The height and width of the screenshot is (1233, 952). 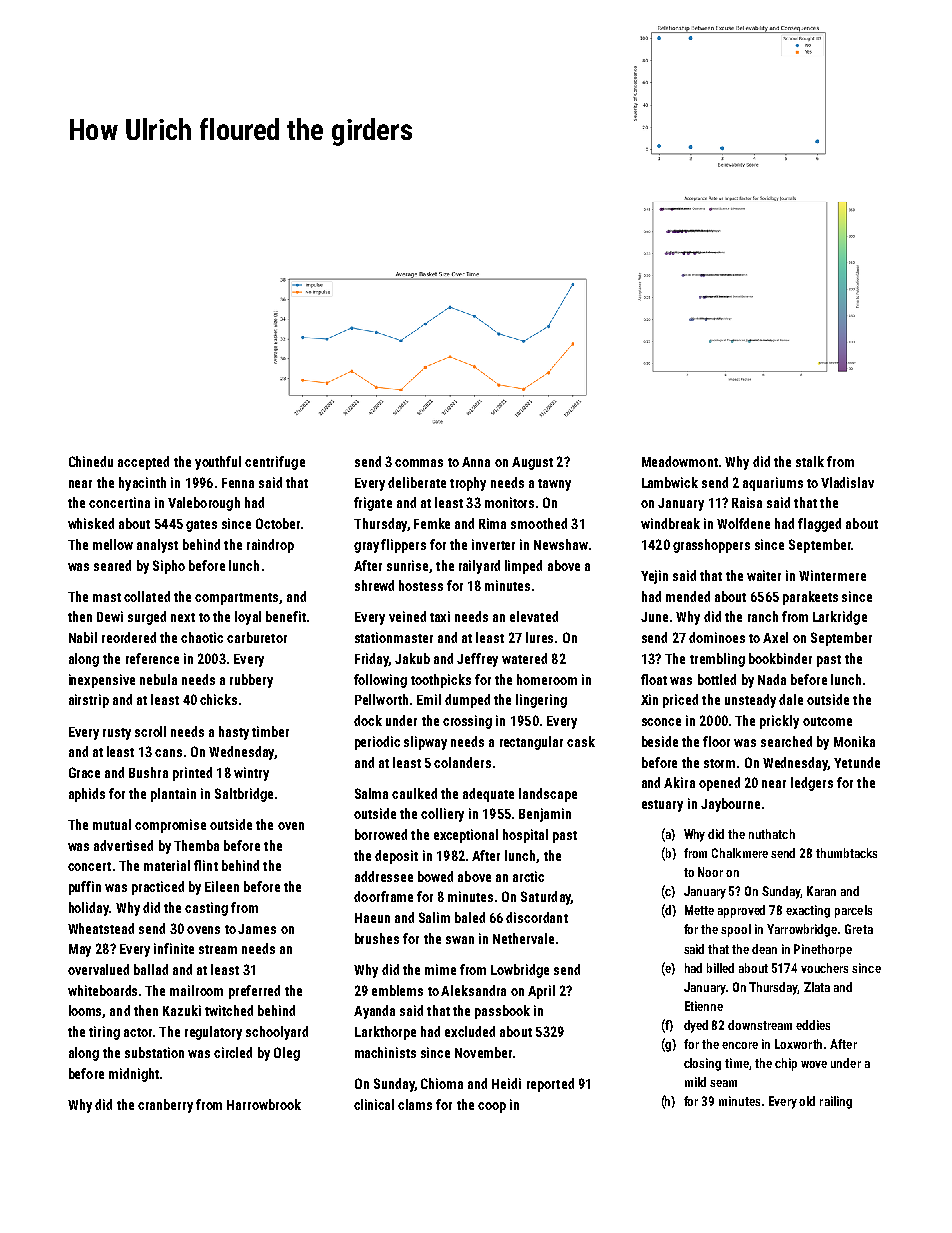 What do you see at coordinates (740, 1045) in the screenshot?
I see `encore` at bounding box center [740, 1045].
